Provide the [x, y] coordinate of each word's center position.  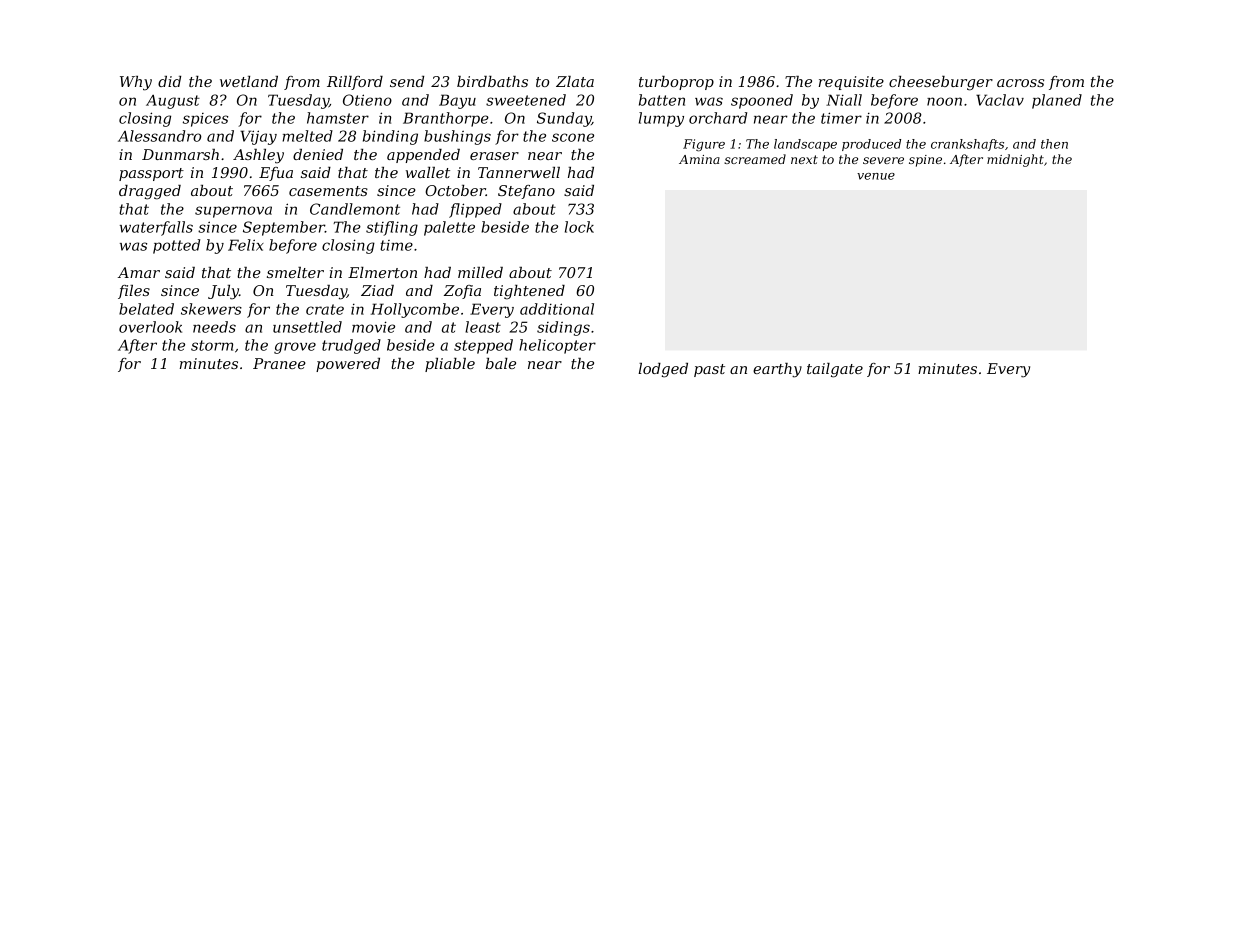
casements [328, 191]
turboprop [676, 83]
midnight [1015, 160]
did [169, 81]
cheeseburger [941, 83]
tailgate [835, 370]
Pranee [279, 363]
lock [579, 227]
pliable [450, 365]
